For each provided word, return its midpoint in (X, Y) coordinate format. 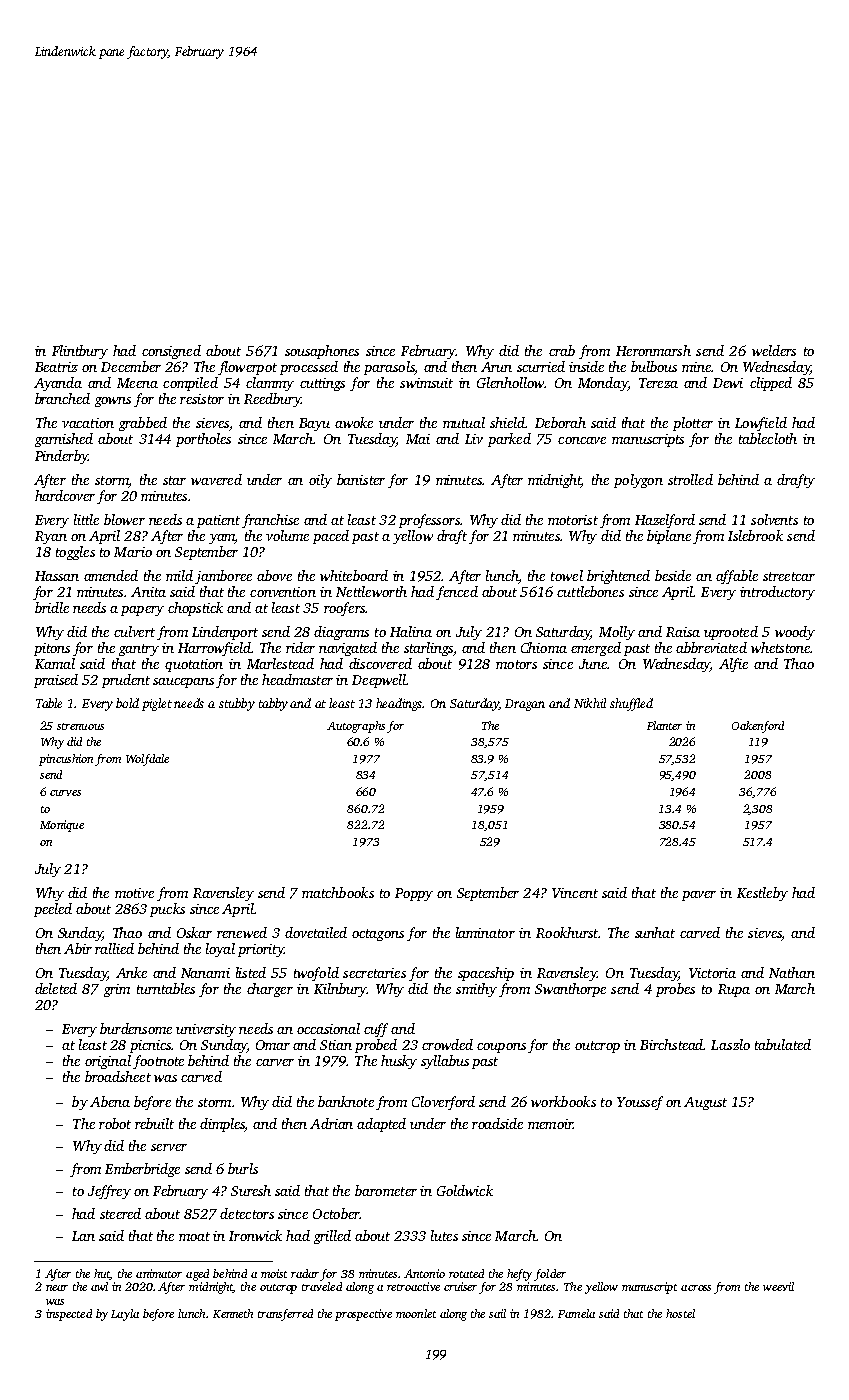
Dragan (525, 705)
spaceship (486, 974)
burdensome (136, 1028)
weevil (778, 1286)
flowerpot (247, 368)
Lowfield (761, 424)
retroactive (413, 1286)
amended (111, 575)
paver (699, 896)
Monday (603, 384)
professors (429, 521)
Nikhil (590, 703)
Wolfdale (147, 760)
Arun (496, 367)
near (57, 1288)
